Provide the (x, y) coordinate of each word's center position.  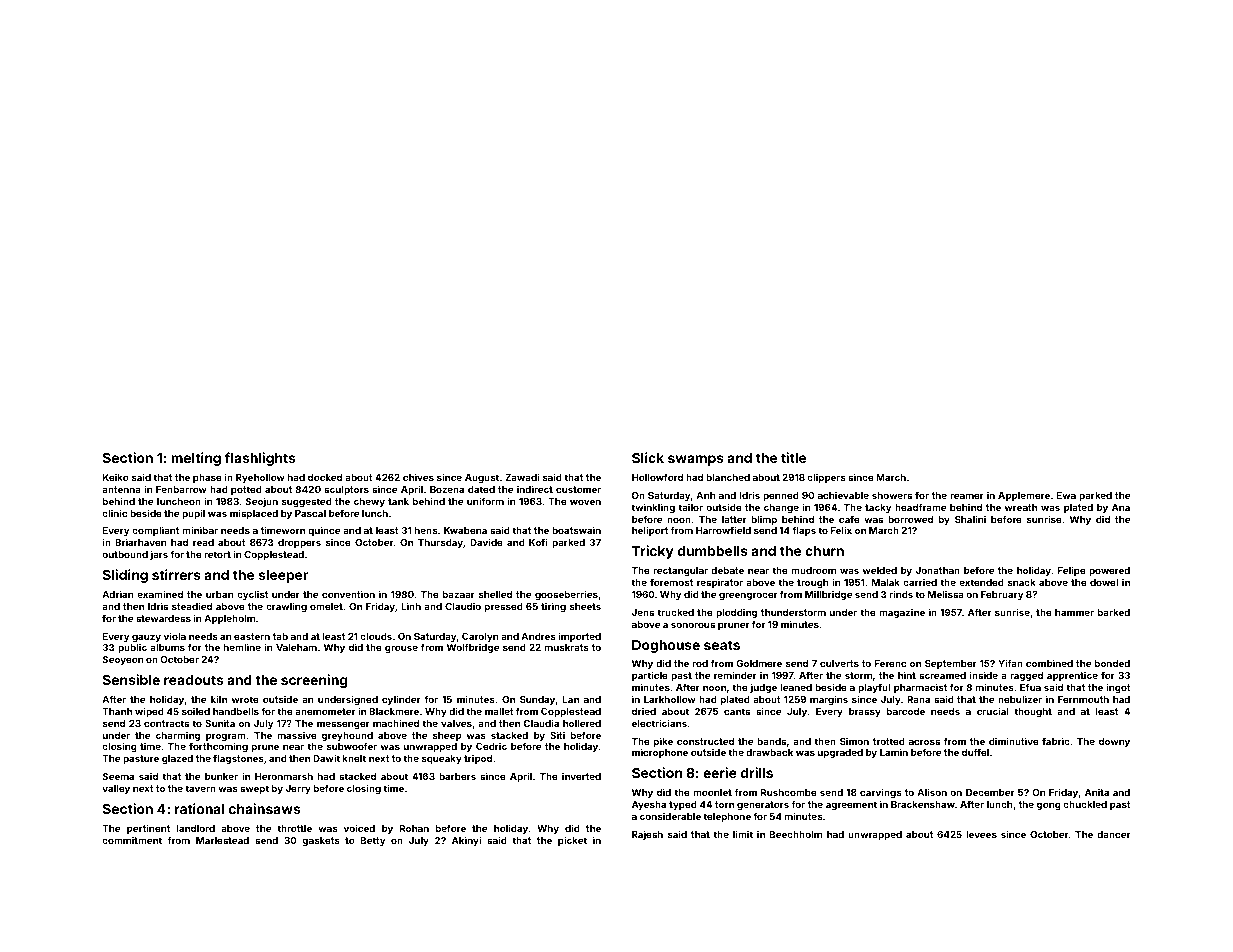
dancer (1114, 834)
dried (644, 711)
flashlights (260, 459)
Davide (486, 542)
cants (737, 711)
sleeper (283, 576)
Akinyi (466, 841)
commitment (132, 840)
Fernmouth (1083, 699)
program (226, 737)
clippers (826, 478)
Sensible (131, 679)
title (793, 457)
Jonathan (938, 570)
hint (907, 675)
